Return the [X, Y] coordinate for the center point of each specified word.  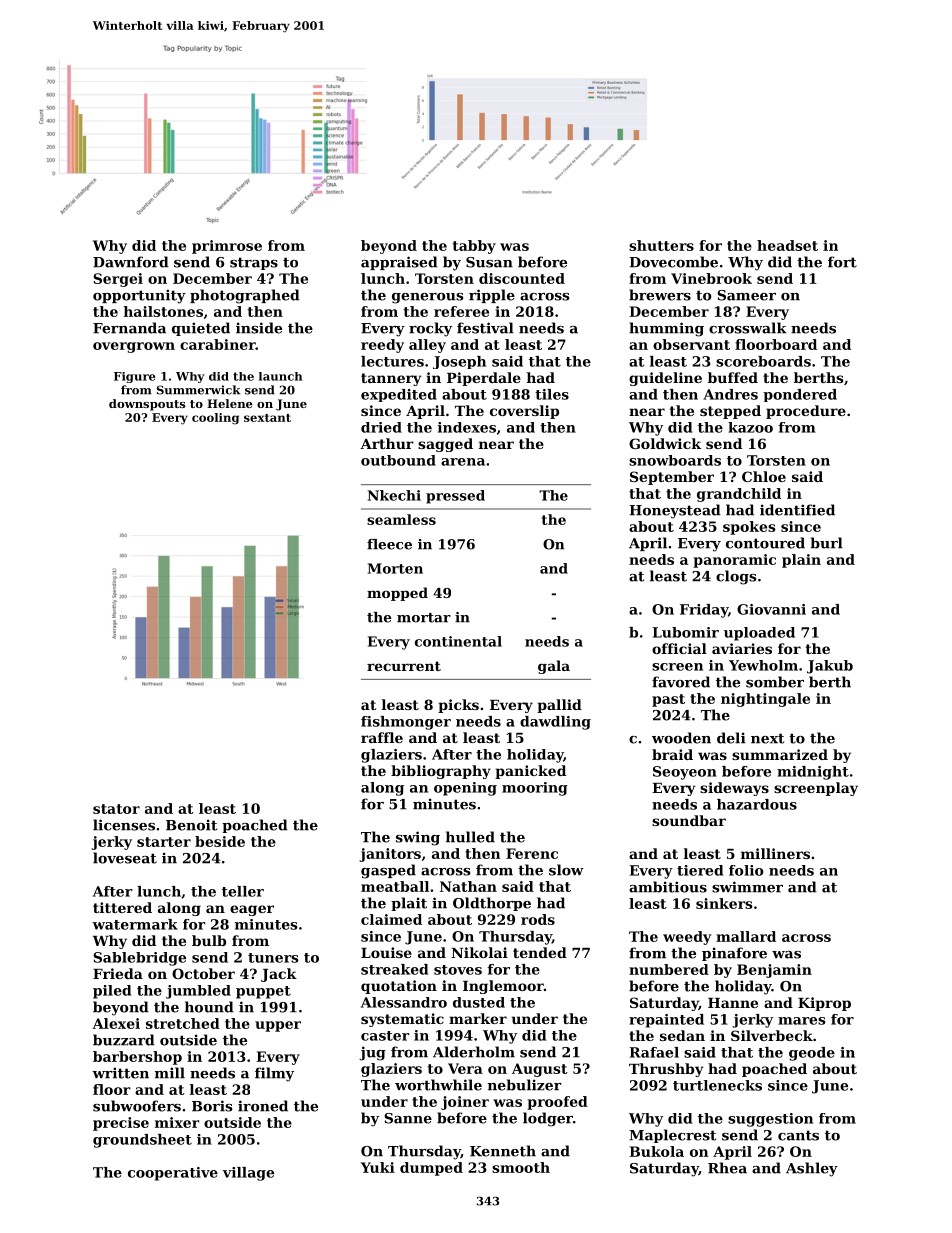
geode [812, 1054]
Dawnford [131, 262]
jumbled [198, 992]
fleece [389, 544]
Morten [395, 568]
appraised [399, 263]
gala [554, 667]
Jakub [830, 667]
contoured [765, 543]
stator [116, 809]
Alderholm [474, 1052]
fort [842, 262]
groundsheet [142, 1141]
